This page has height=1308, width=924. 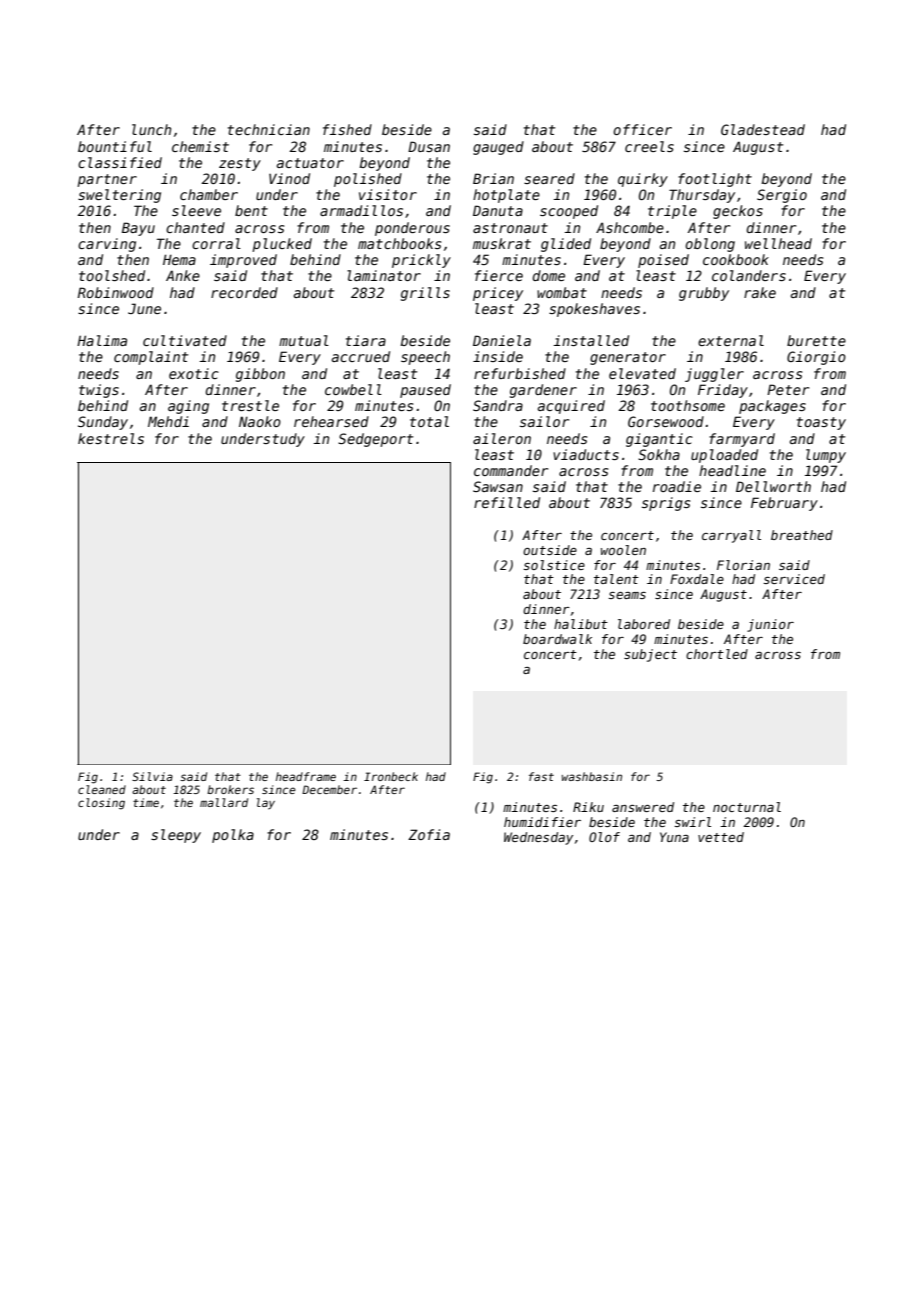 What do you see at coordinates (731, 340) in the page?
I see `external` at bounding box center [731, 340].
